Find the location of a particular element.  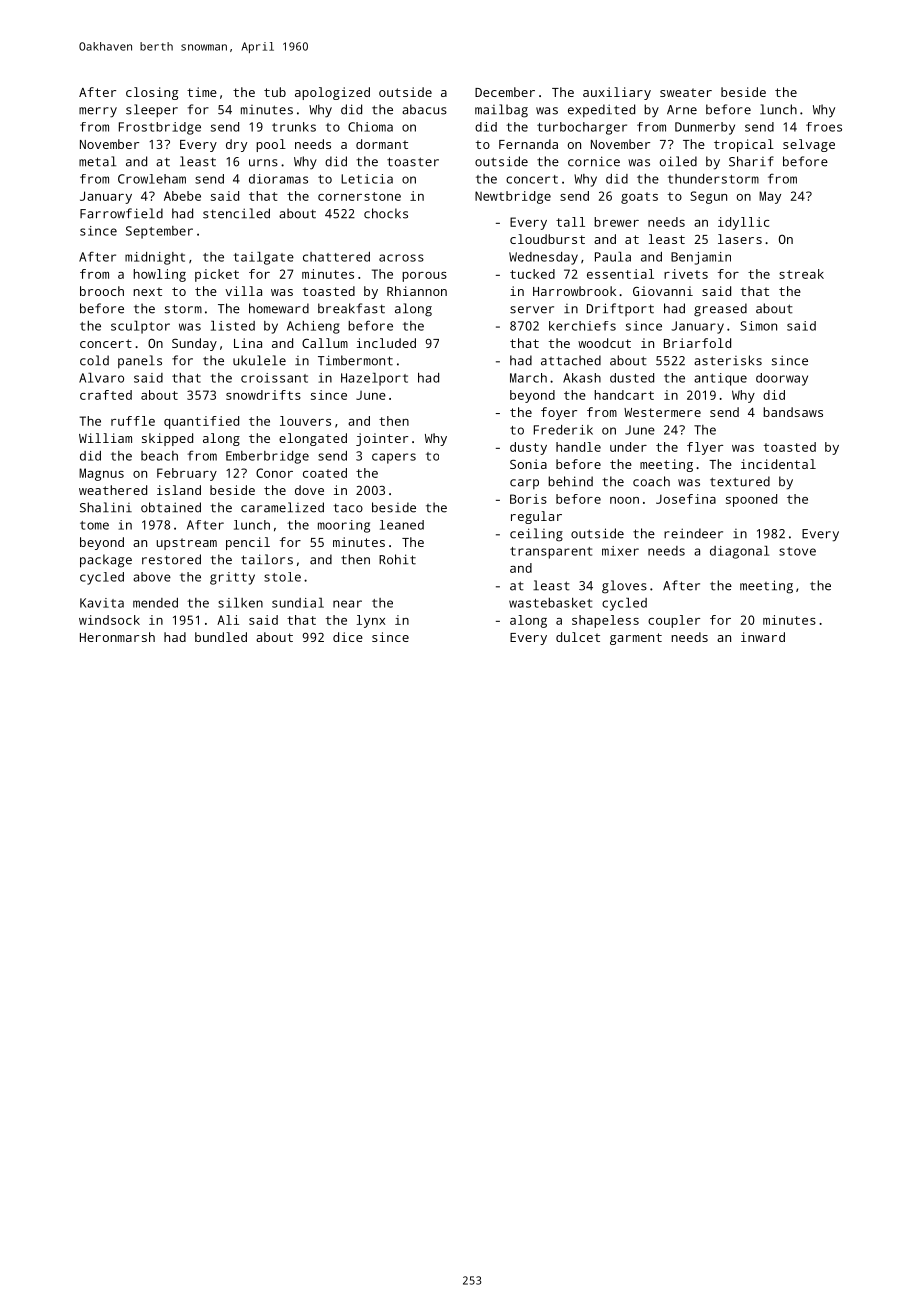

coupler is located at coordinates (674, 621).
